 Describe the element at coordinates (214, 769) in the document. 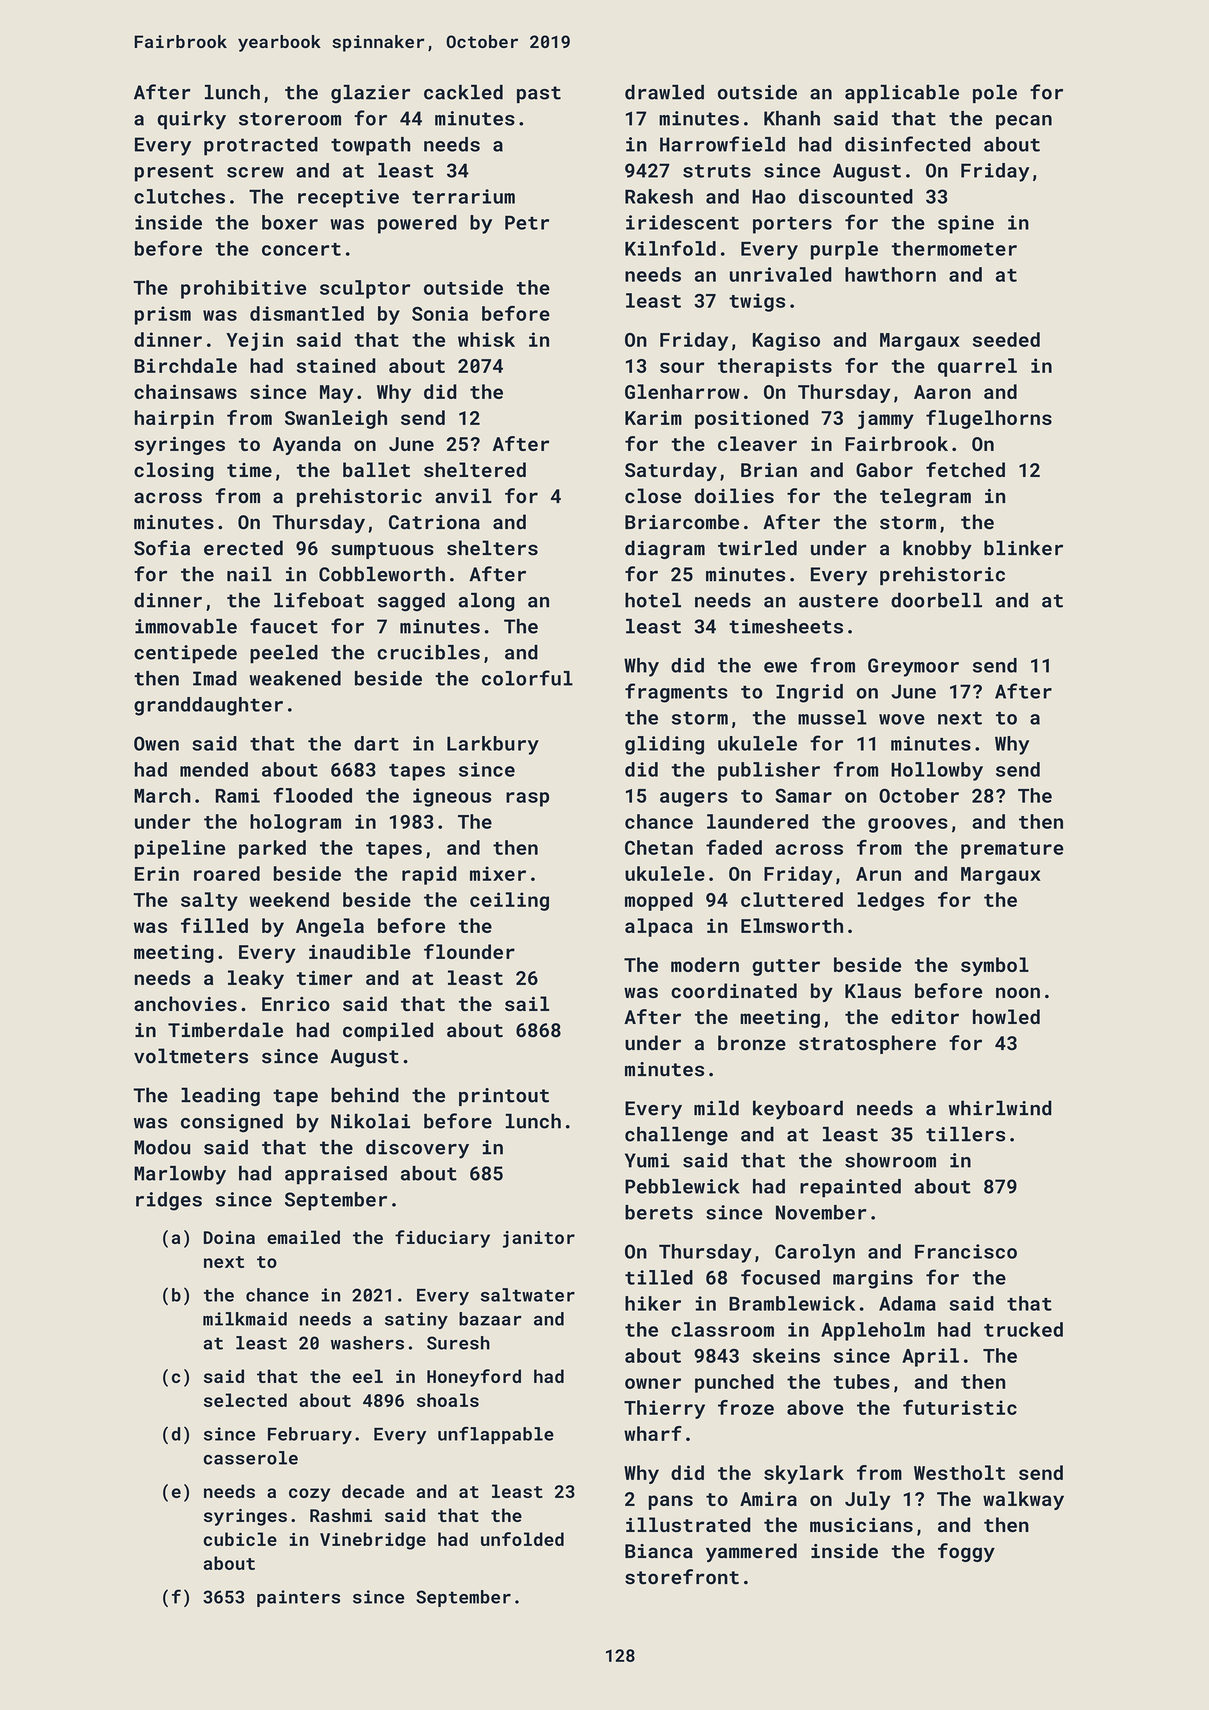

I see `mended` at that location.
